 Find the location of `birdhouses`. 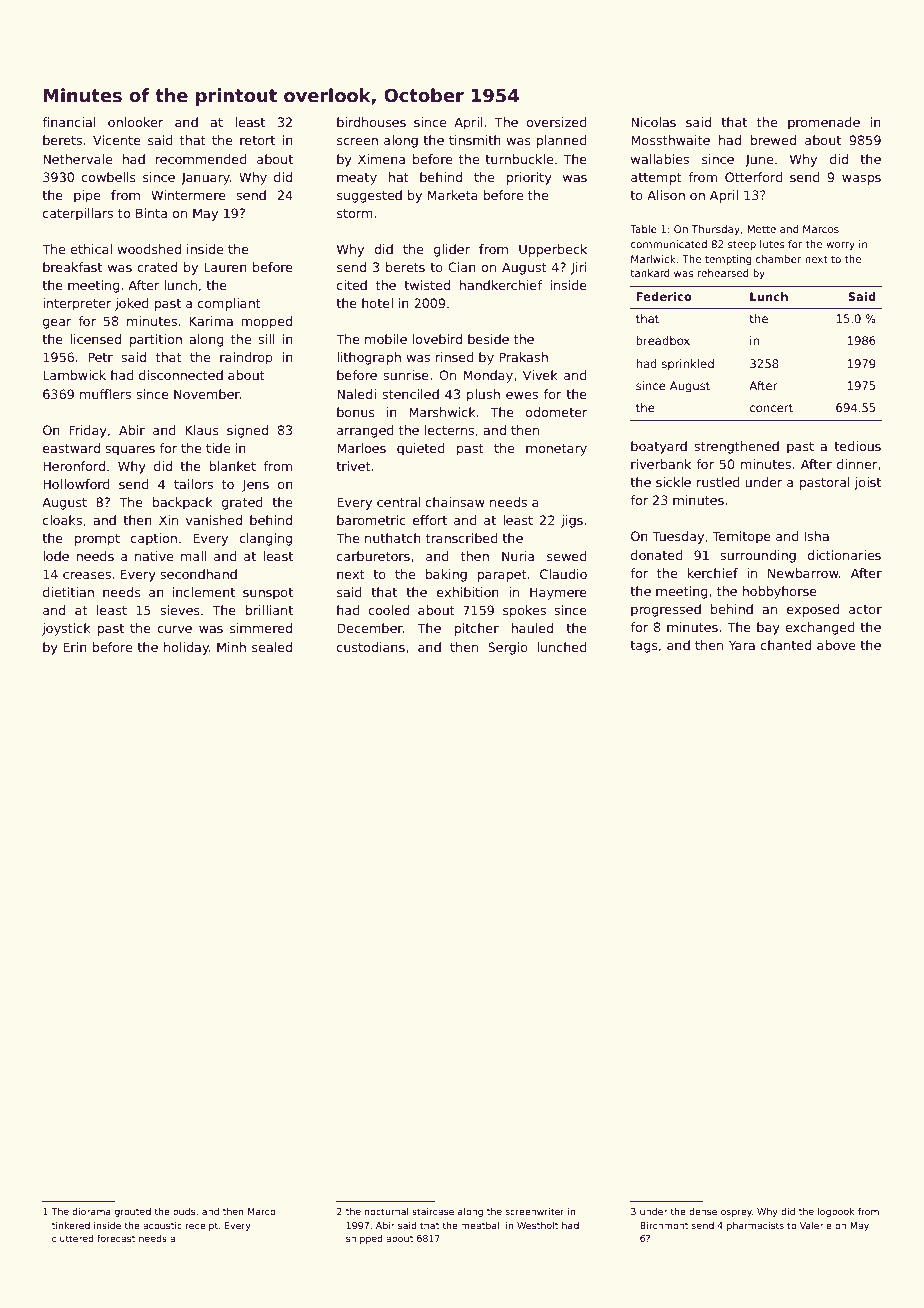

birdhouses is located at coordinates (371, 122).
